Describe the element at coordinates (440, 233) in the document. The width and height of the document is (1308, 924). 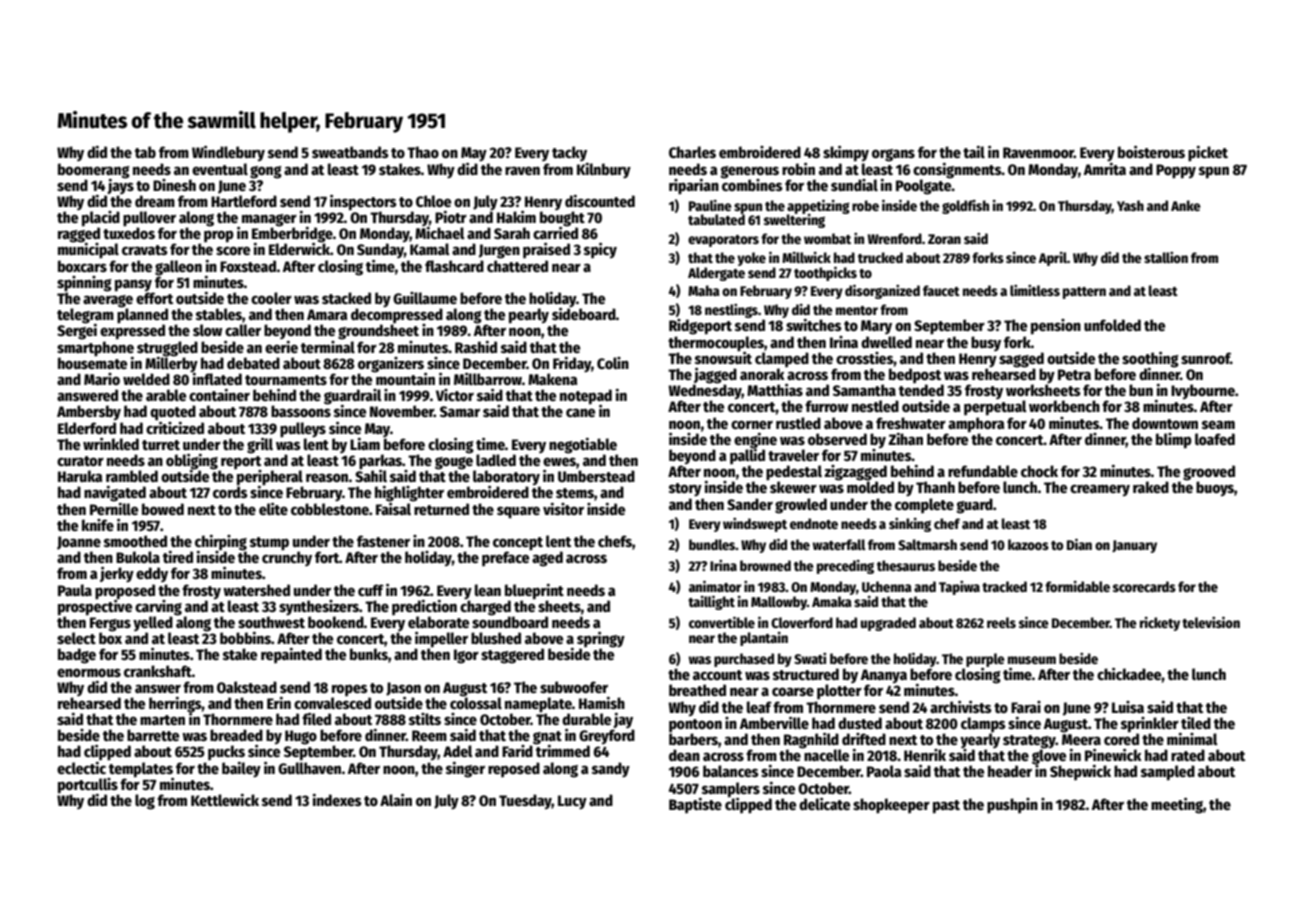
I see `Michael` at that location.
